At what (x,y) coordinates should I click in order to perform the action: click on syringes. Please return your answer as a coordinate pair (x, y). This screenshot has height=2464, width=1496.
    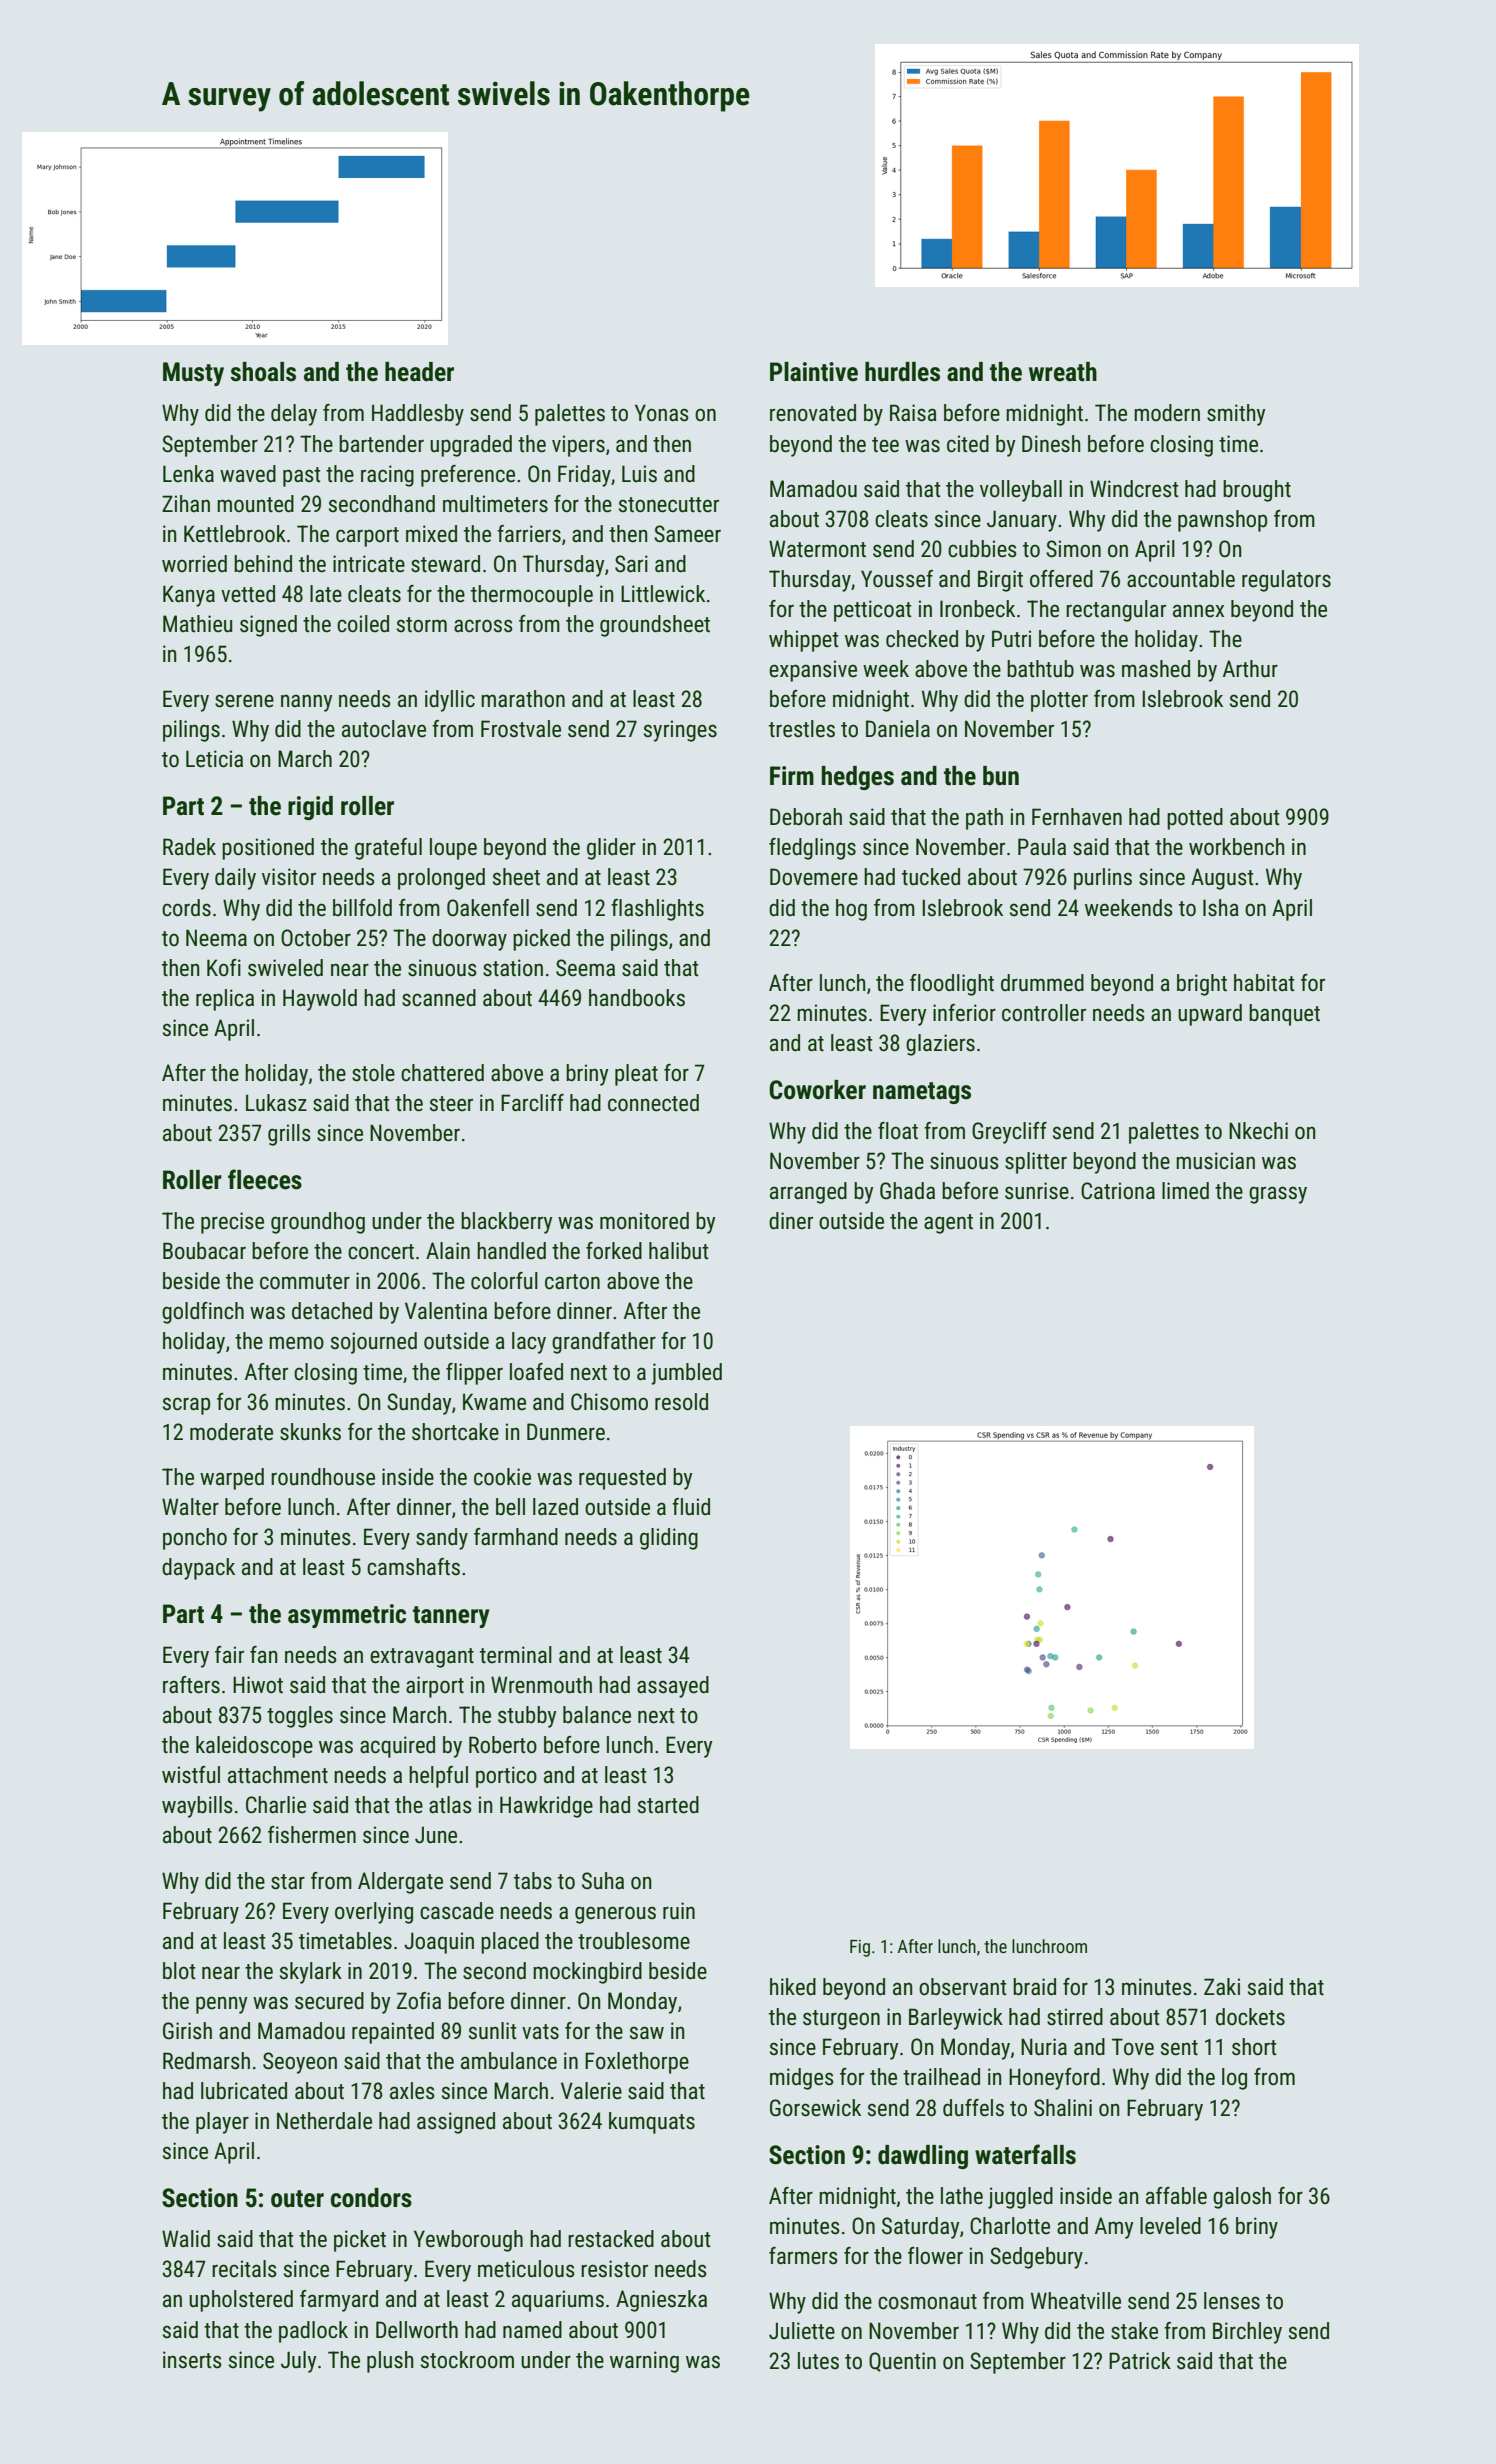
    Looking at the image, I should click on (680, 731).
